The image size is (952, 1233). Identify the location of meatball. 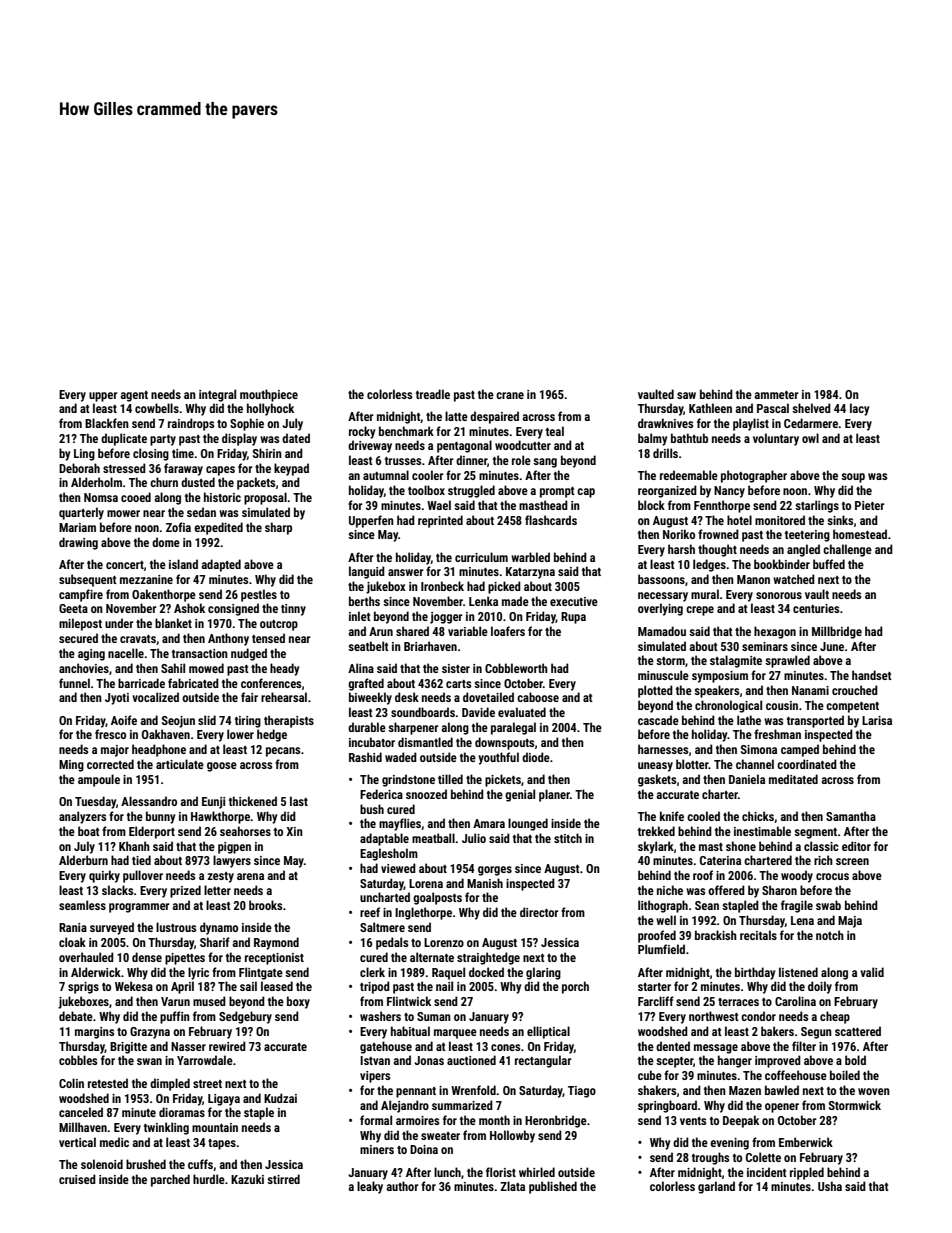
(433, 838).
